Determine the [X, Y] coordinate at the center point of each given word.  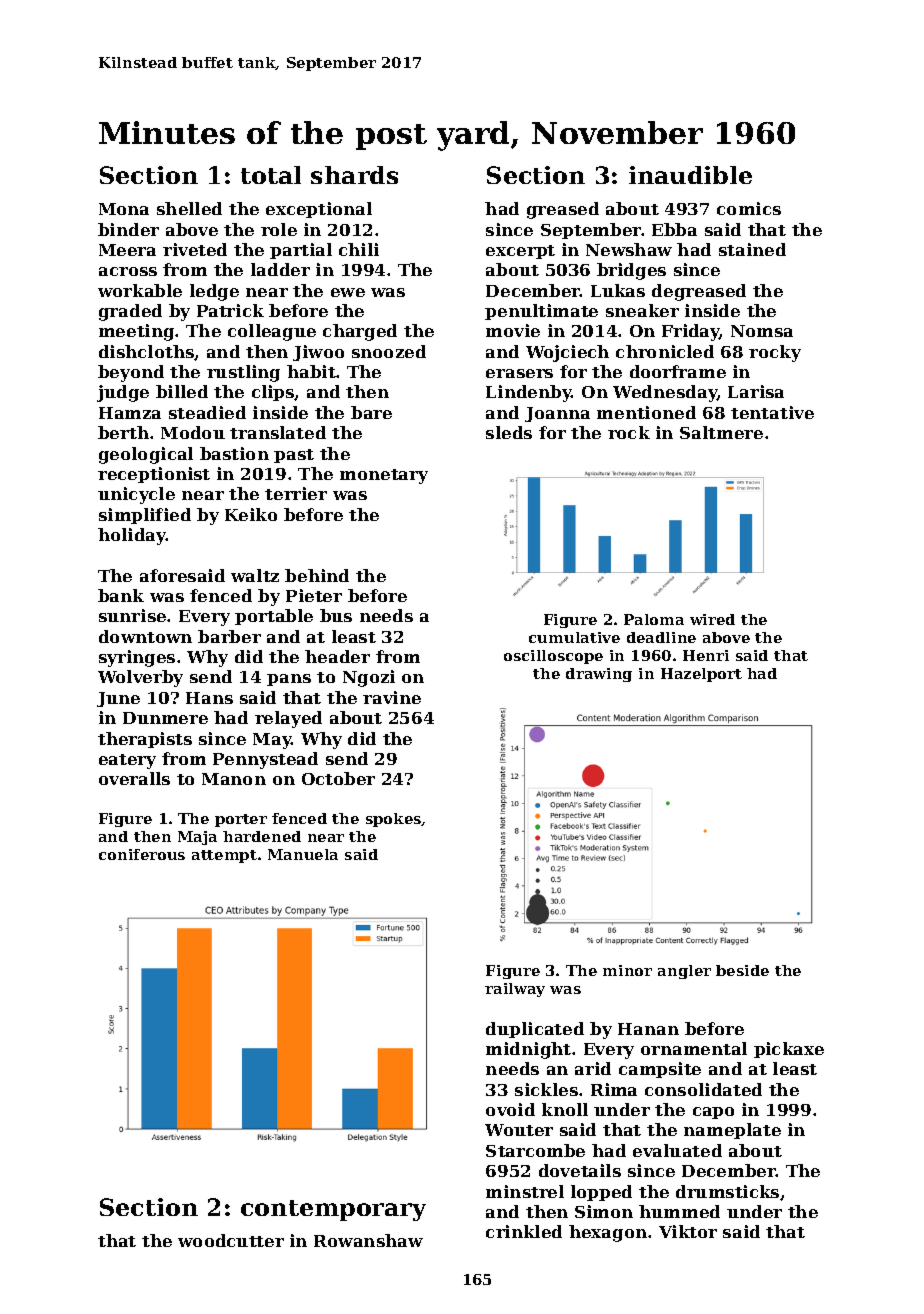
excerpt [520, 252]
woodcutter [231, 1240]
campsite [660, 1070]
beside [742, 970]
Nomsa [762, 331]
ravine [392, 697]
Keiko [251, 514]
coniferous [142, 854]
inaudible [690, 175]
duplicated [535, 1030]
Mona [124, 209]
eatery [127, 761]
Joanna [557, 414]
